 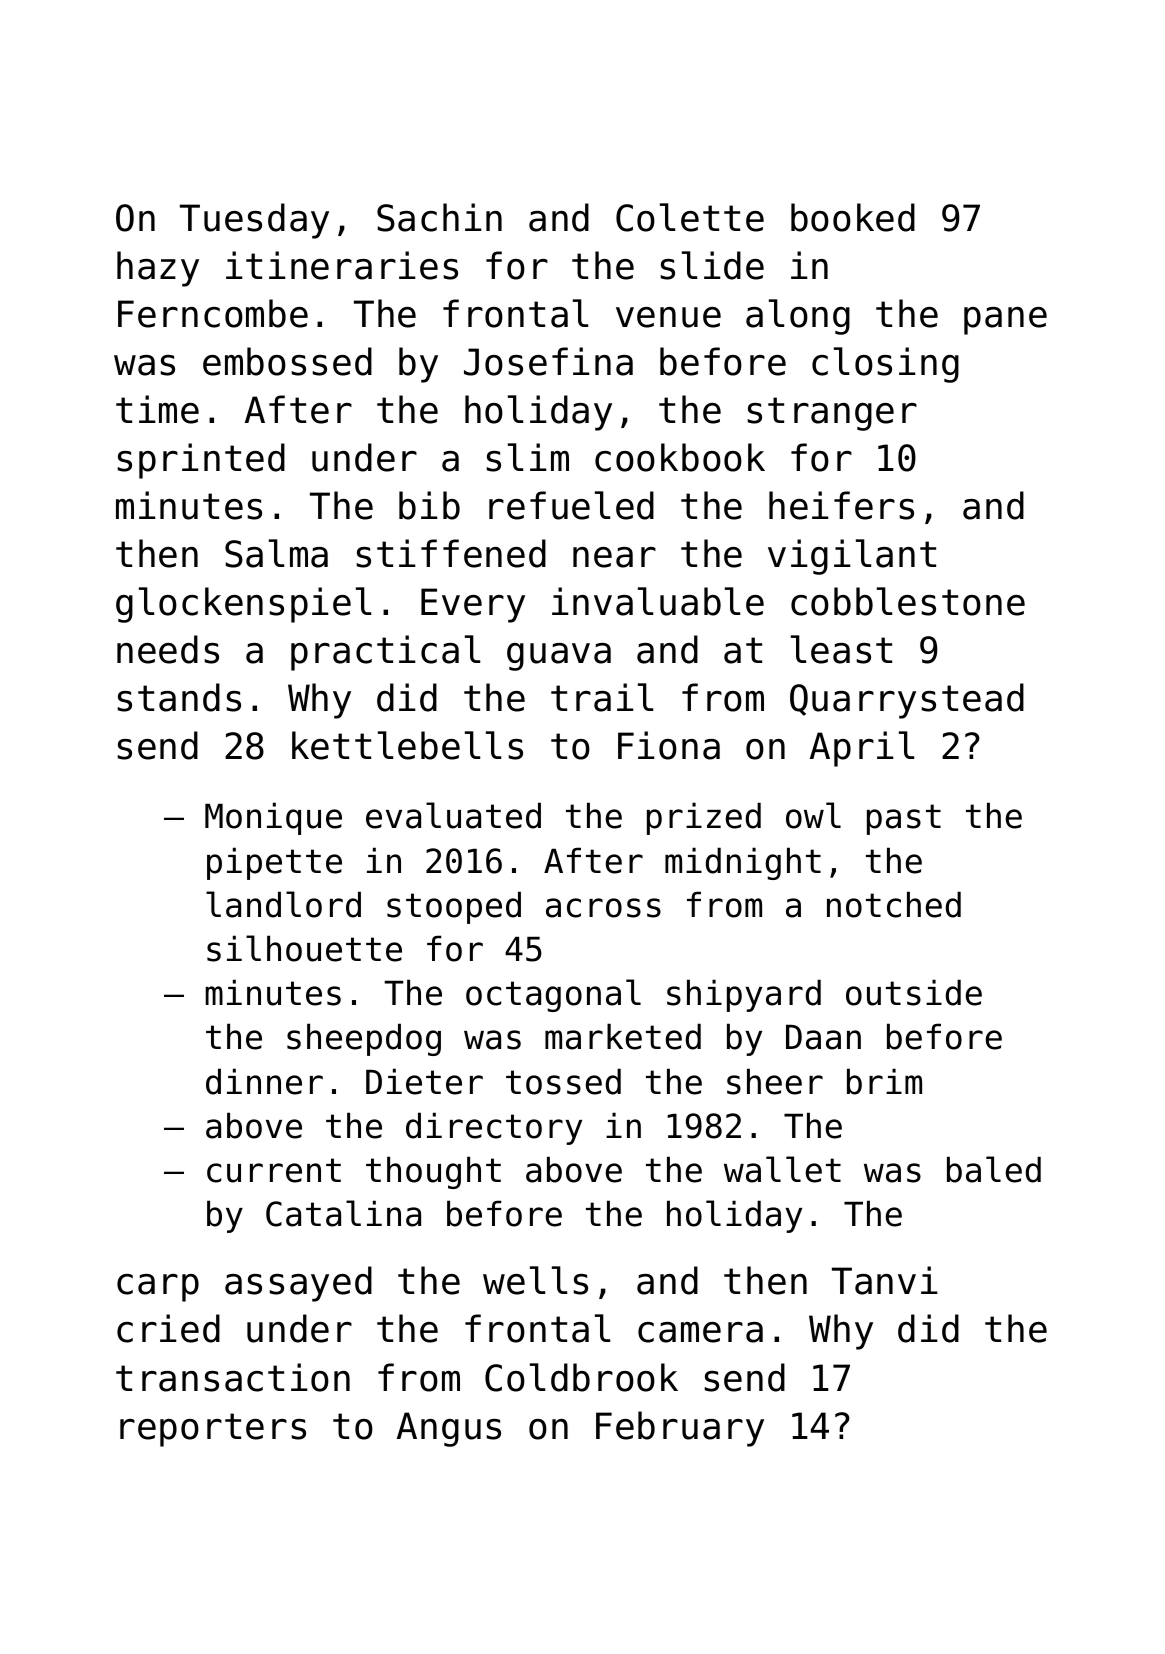 What do you see at coordinates (304, 948) in the document?
I see `silhouette` at bounding box center [304, 948].
